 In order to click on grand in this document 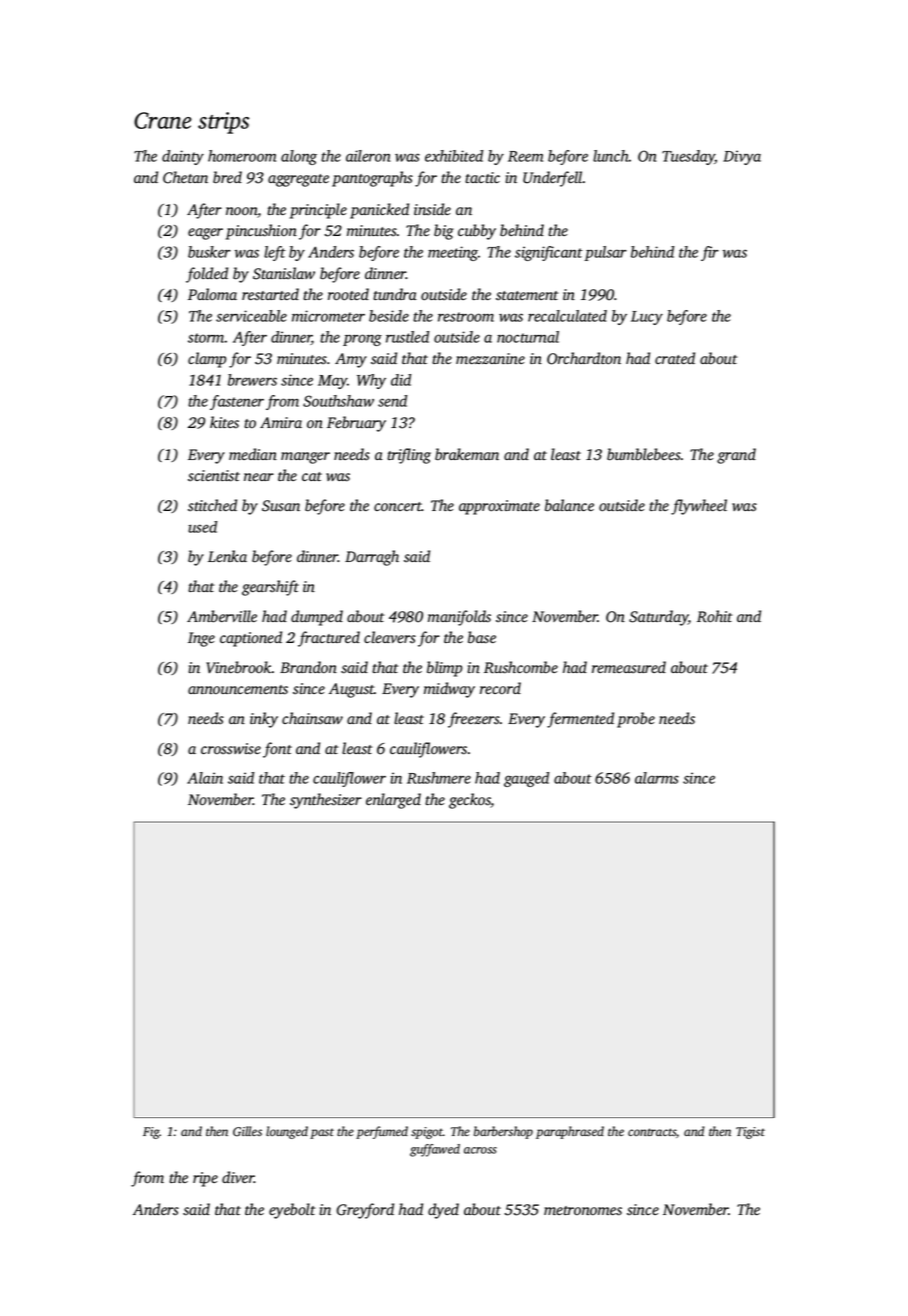, I will do `click(736, 456)`.
